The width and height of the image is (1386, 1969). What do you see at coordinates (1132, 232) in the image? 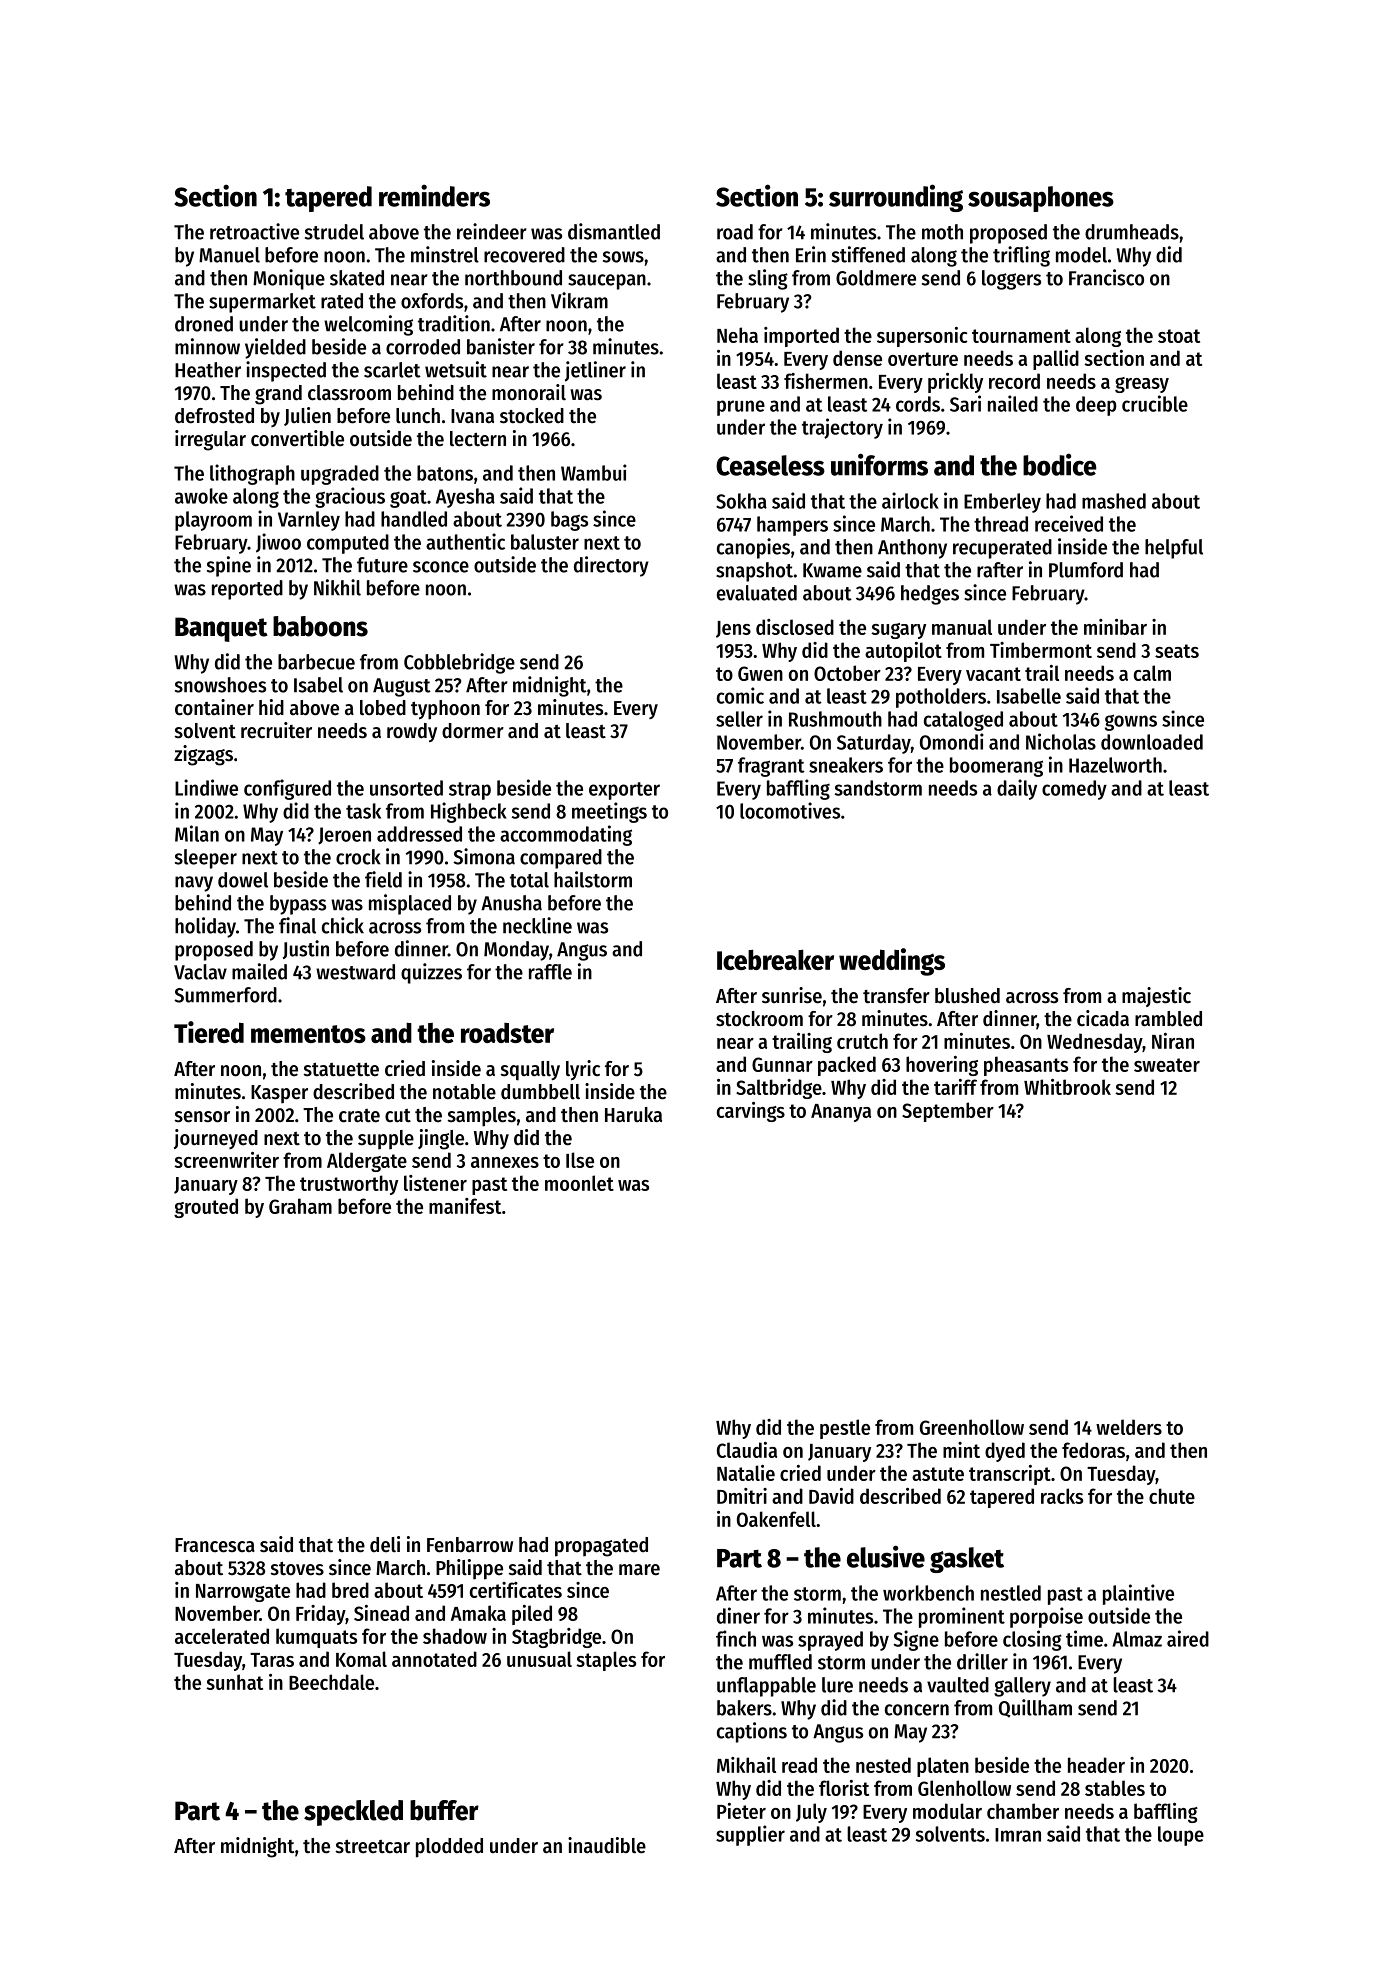
I see `drumheads` at bounding box center [1132, 232].
